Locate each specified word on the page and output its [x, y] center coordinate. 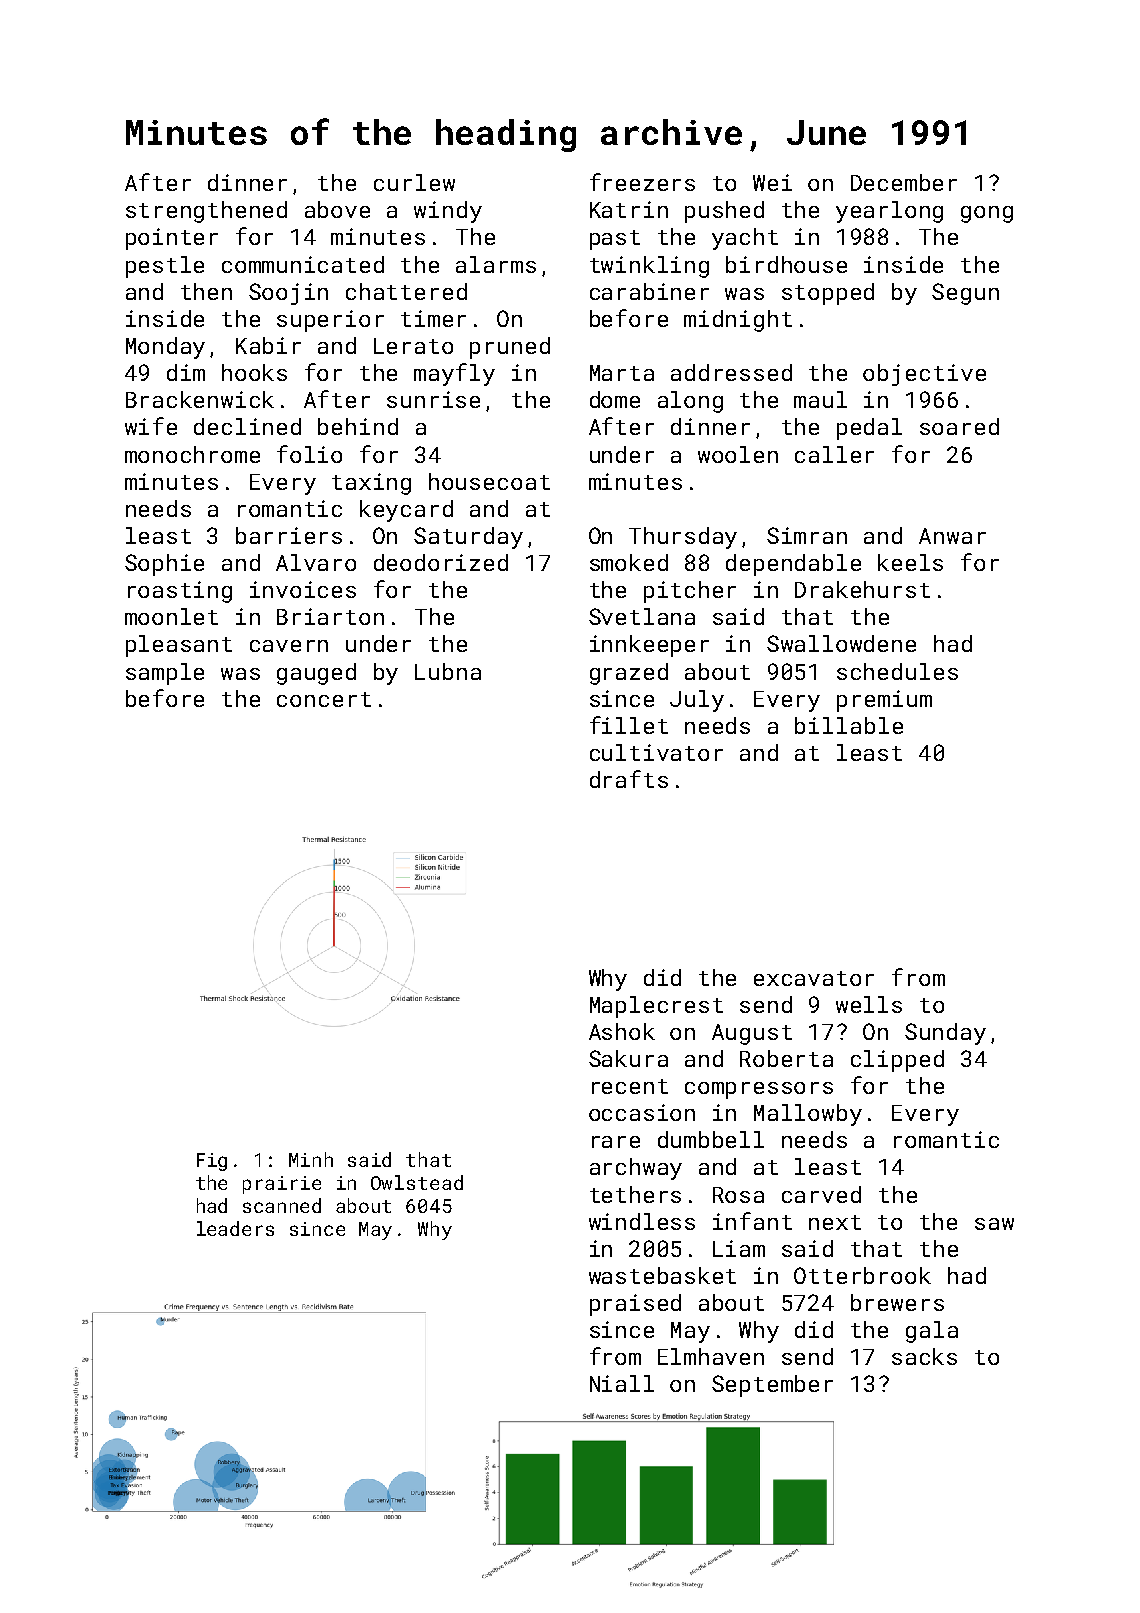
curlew [414, 182]
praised [635, 1305]
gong [987, 214]
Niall [622, 1383]
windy [448, 212]
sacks [924, 1356]
